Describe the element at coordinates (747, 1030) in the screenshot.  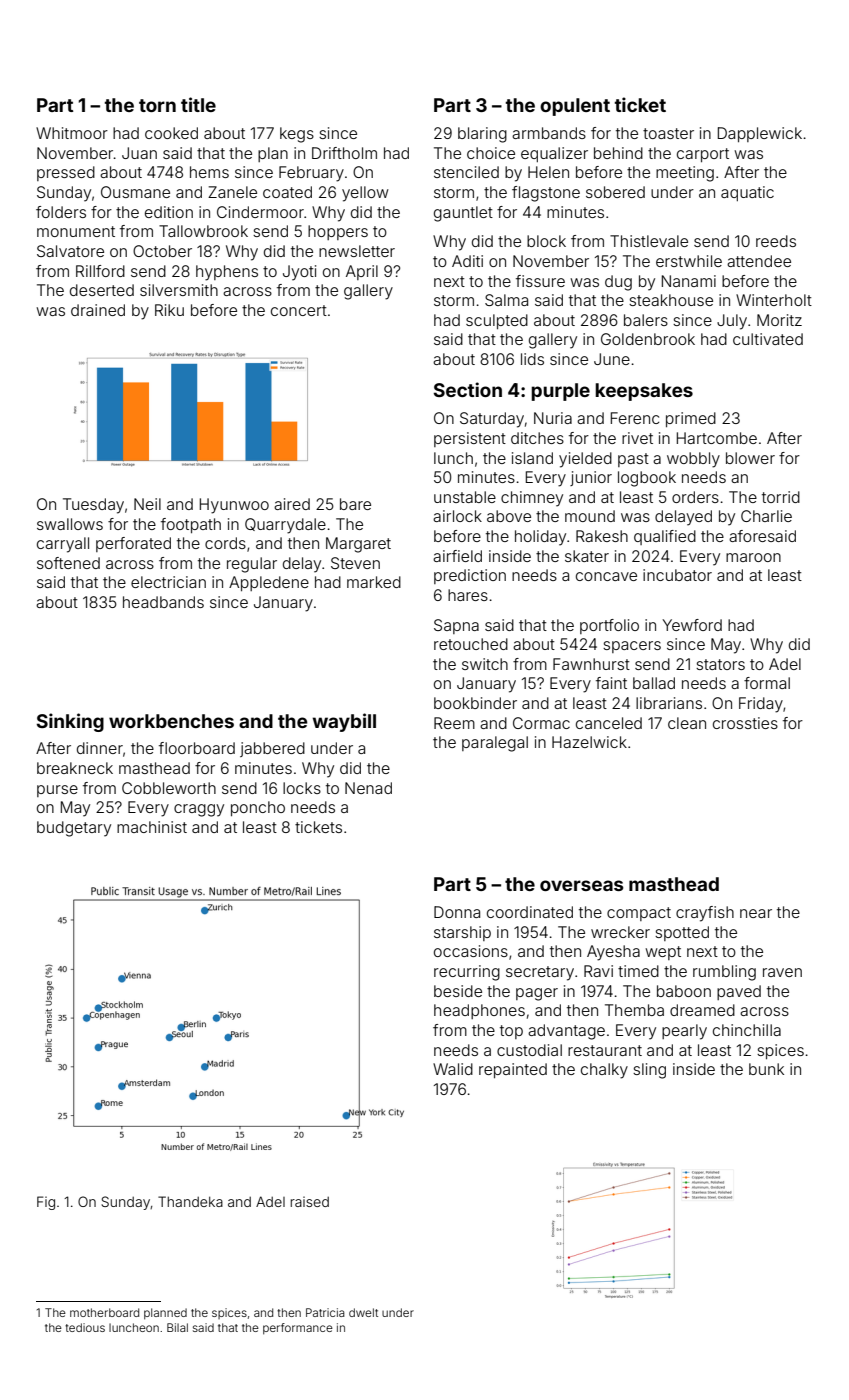
I see `chinchilla` at that location.
